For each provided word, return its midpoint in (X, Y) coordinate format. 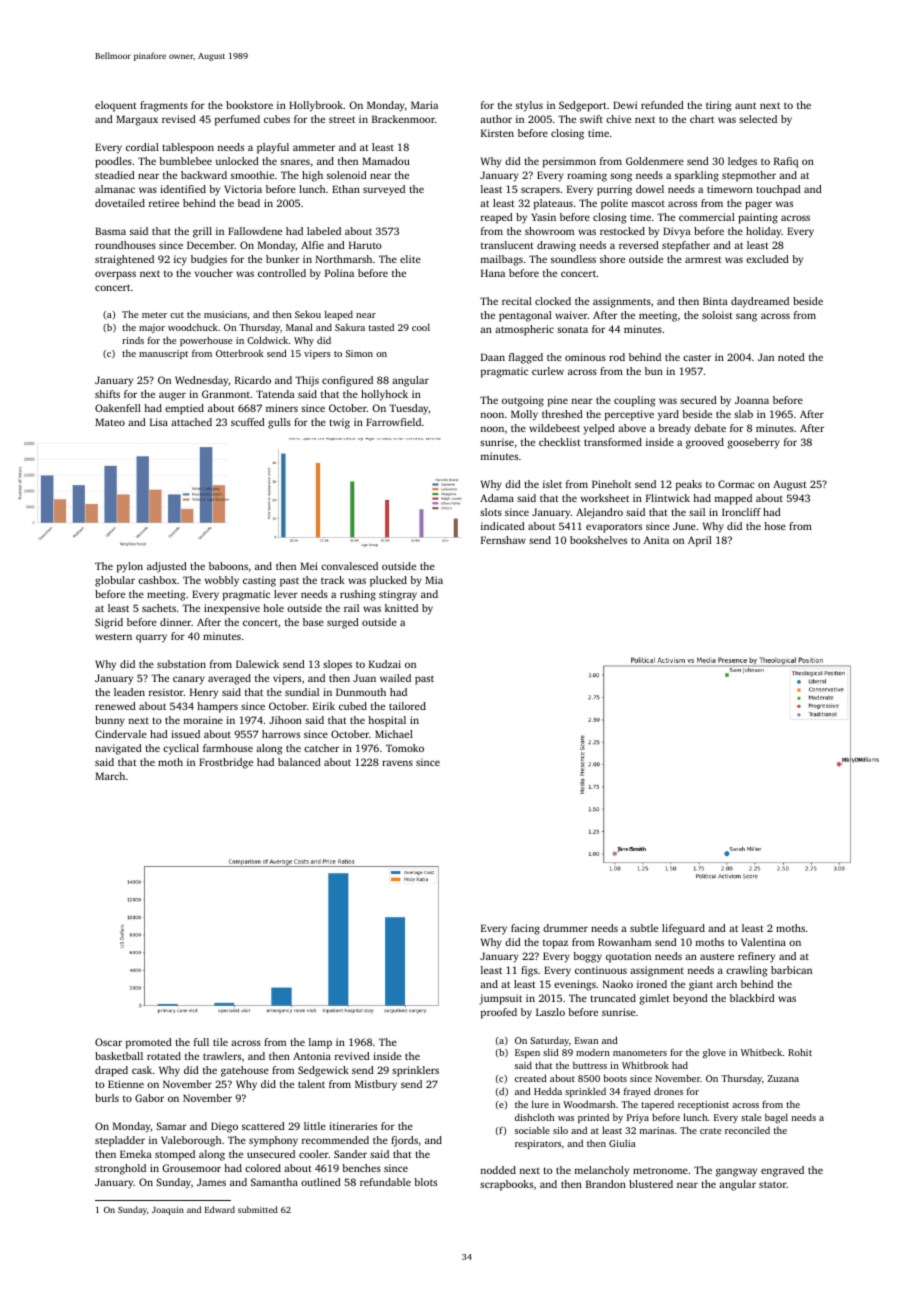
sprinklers (415, 1071)
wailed (395, 678)
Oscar (108, 1042)
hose (775, 526)
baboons (228, 566)
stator (772, 1184)
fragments (164, 106)
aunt (745, 105)
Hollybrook (316, 106)
